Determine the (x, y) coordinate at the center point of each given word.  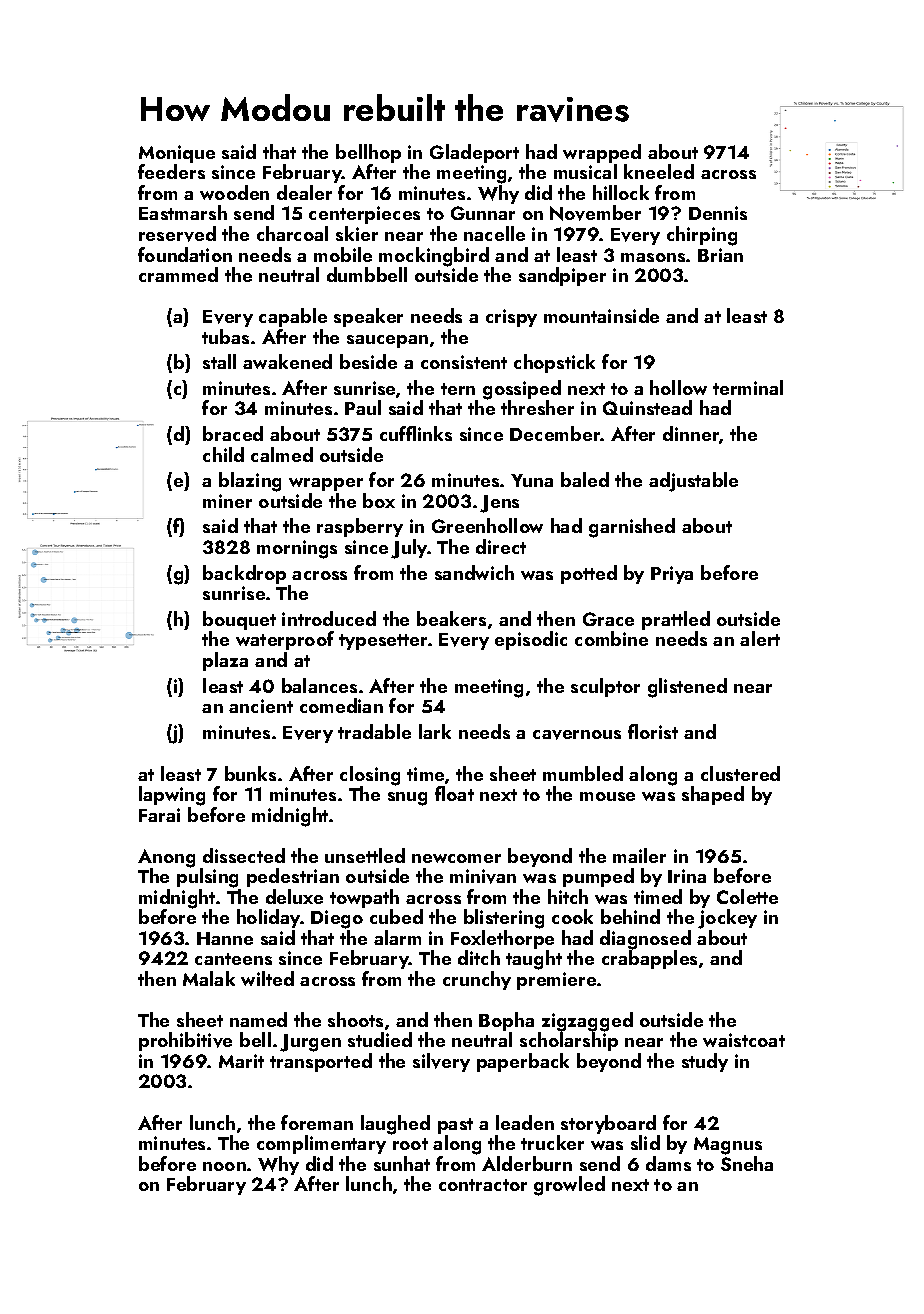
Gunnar (483, 213)
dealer (304, 192)
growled (569, 1186)
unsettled (365, 855)
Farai (159, 815)
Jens (499, 504)
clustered (740, 773)
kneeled (659, 171)
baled (585, 479)
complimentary (321, 1144)
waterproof (285, 640)
